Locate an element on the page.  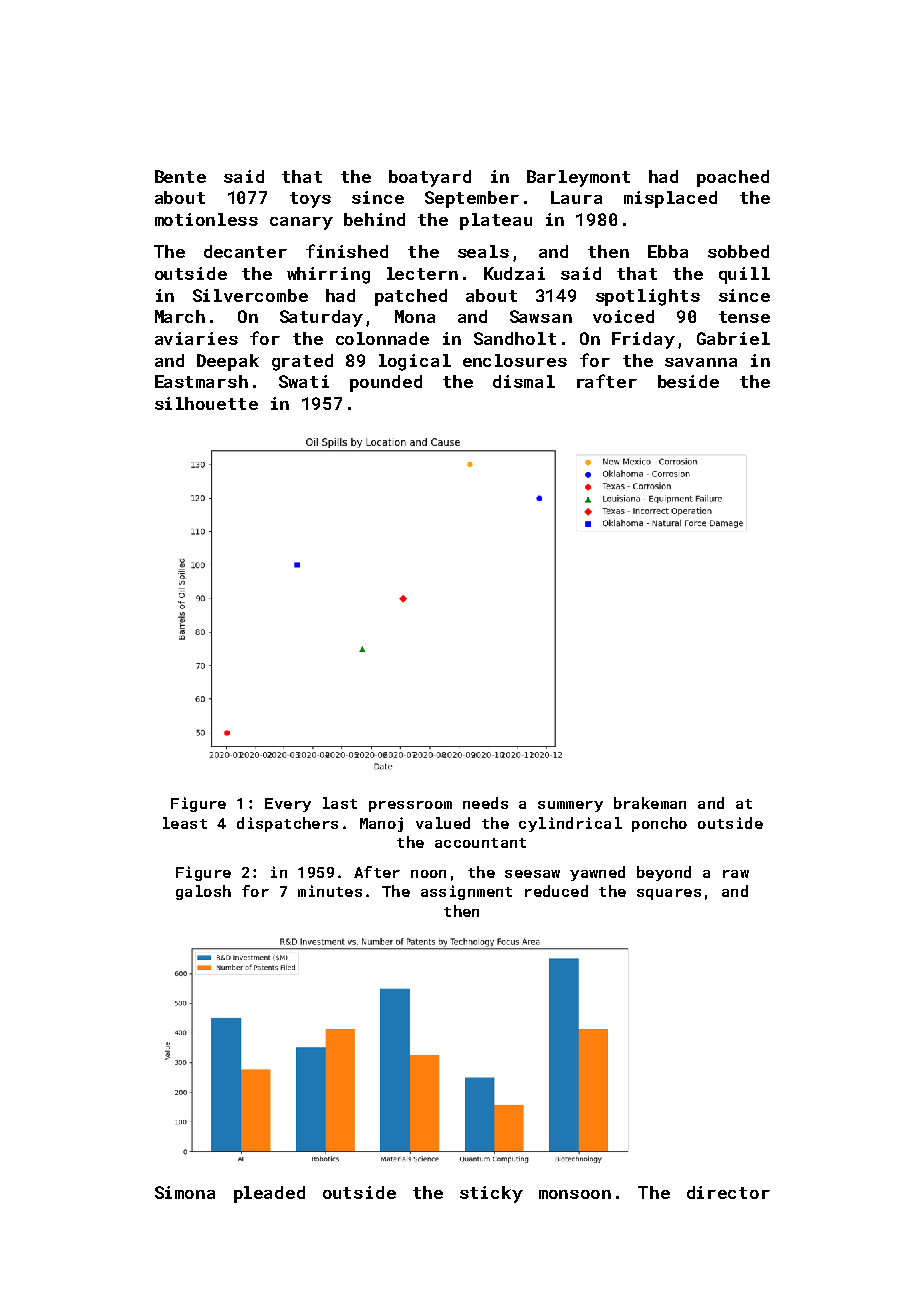
toys is located at coordinates (310, 200).
